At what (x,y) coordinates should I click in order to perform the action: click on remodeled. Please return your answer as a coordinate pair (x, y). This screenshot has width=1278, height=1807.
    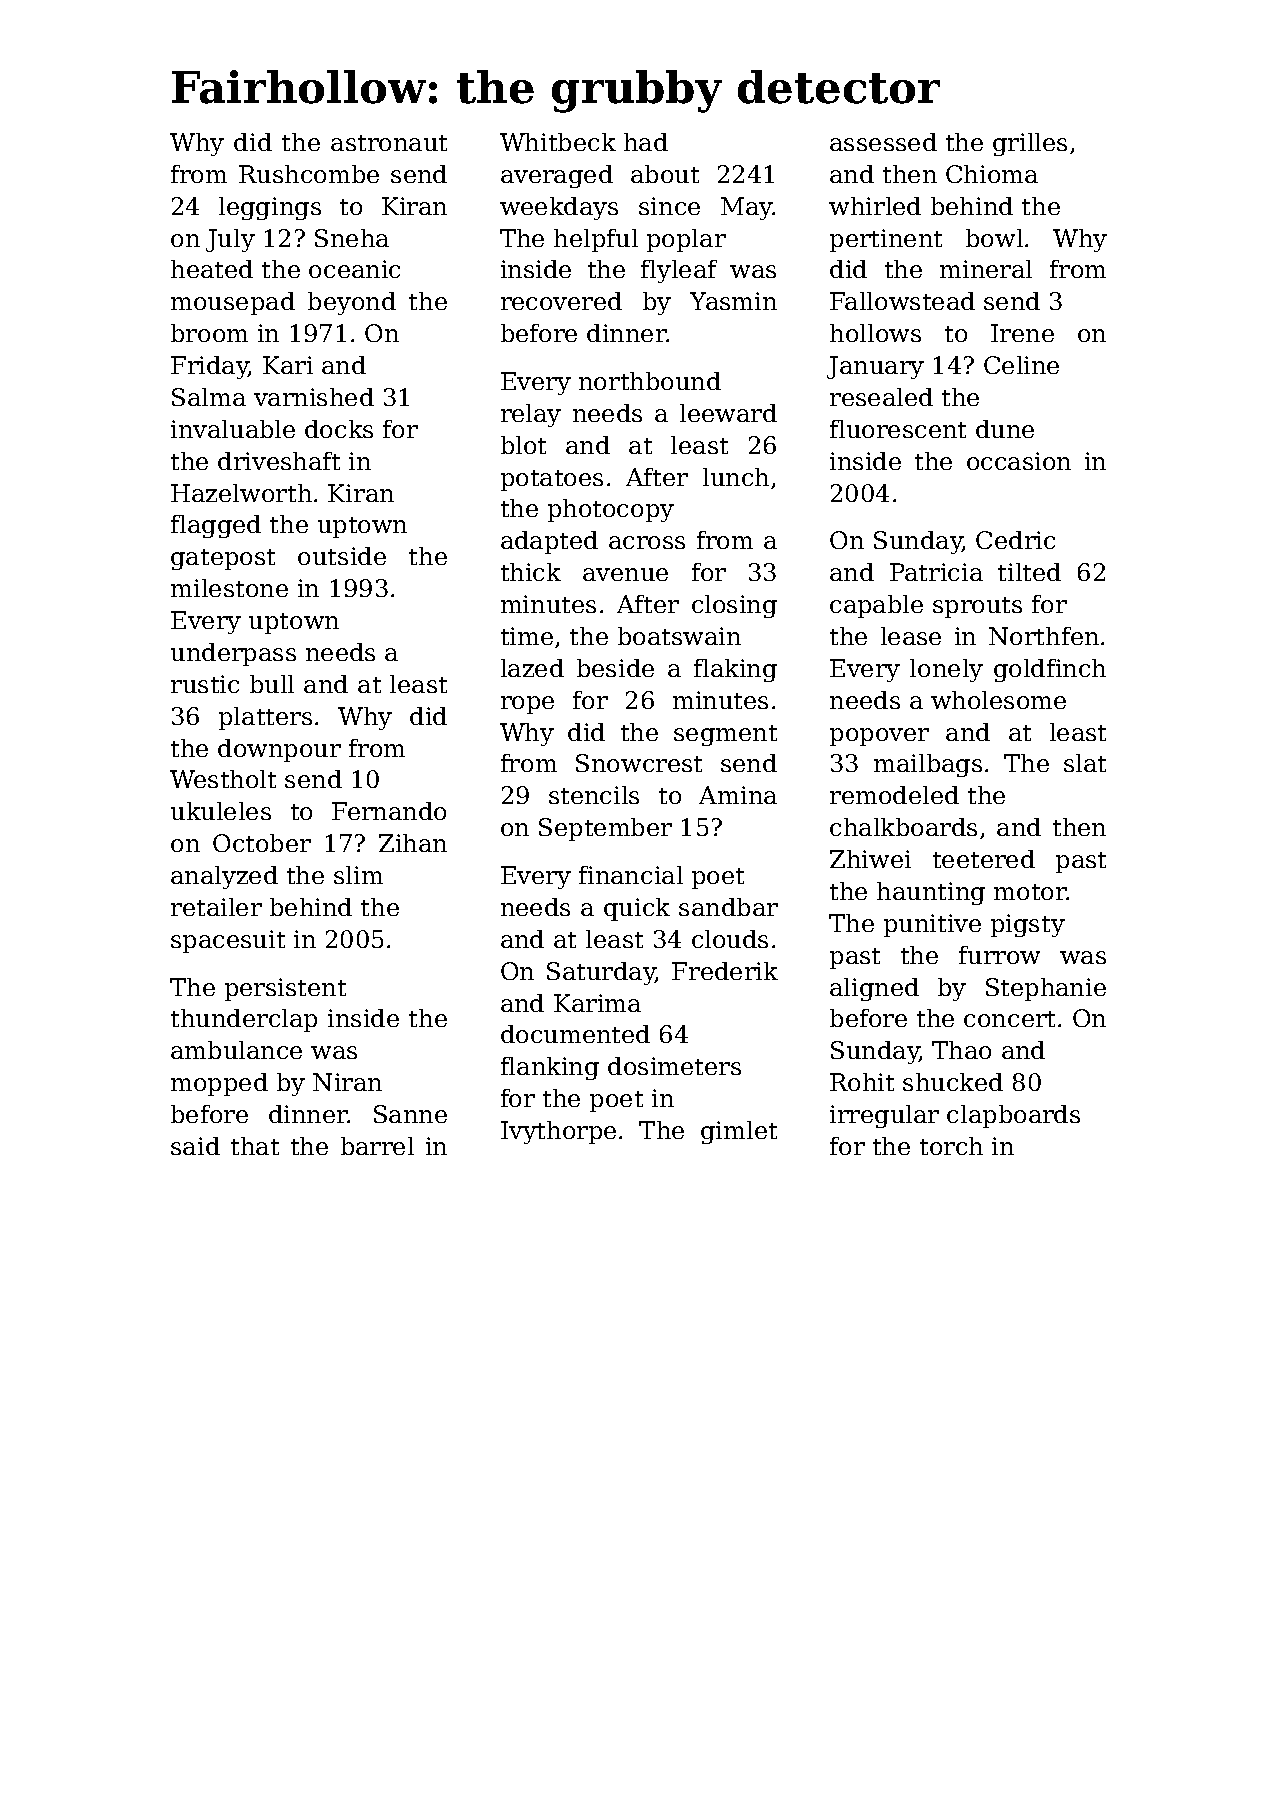
    Looking at the image, I should click on (894, 795).
